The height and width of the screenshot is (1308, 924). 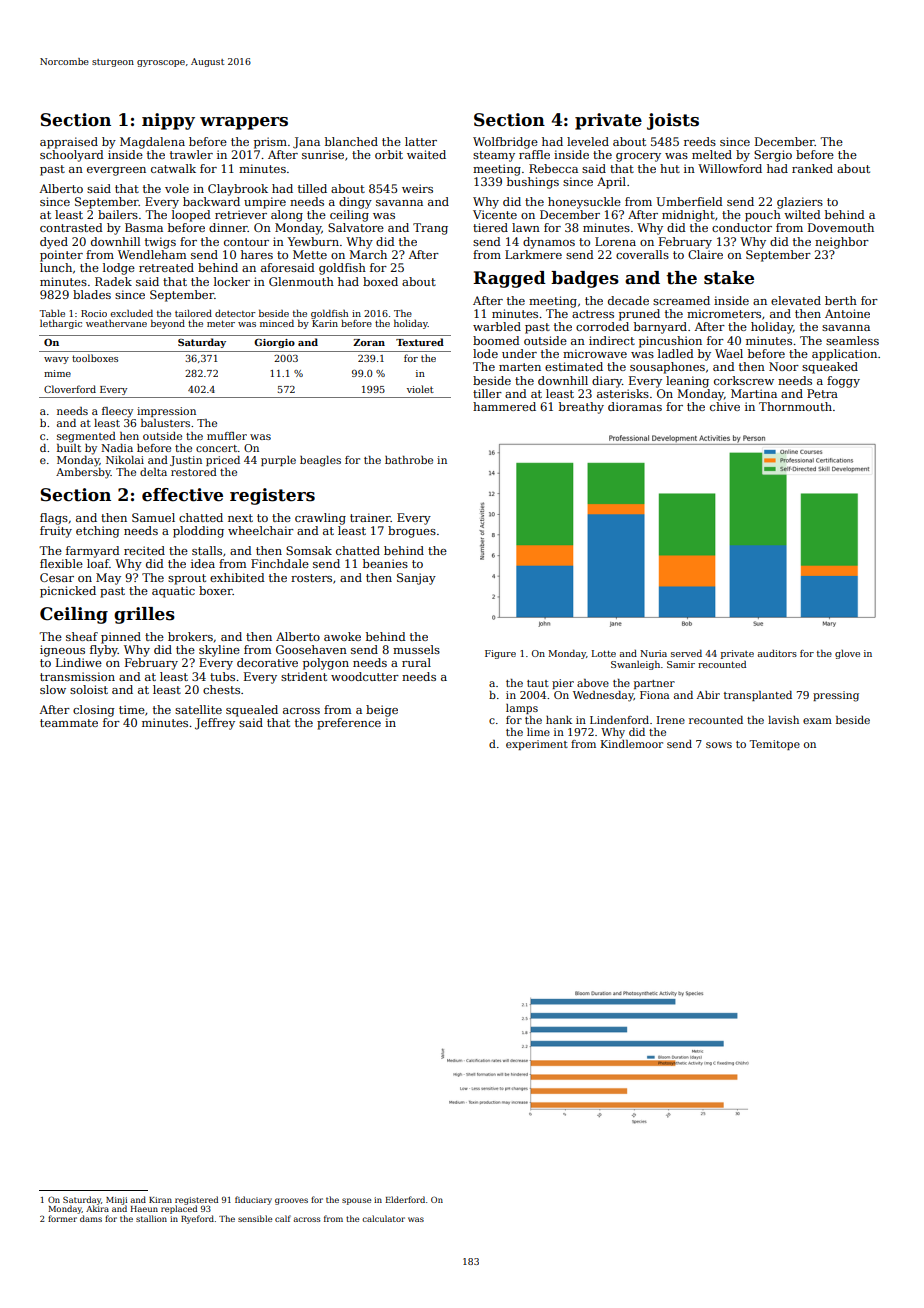 I want to click on Minji, so click(x=116, y=1201).
